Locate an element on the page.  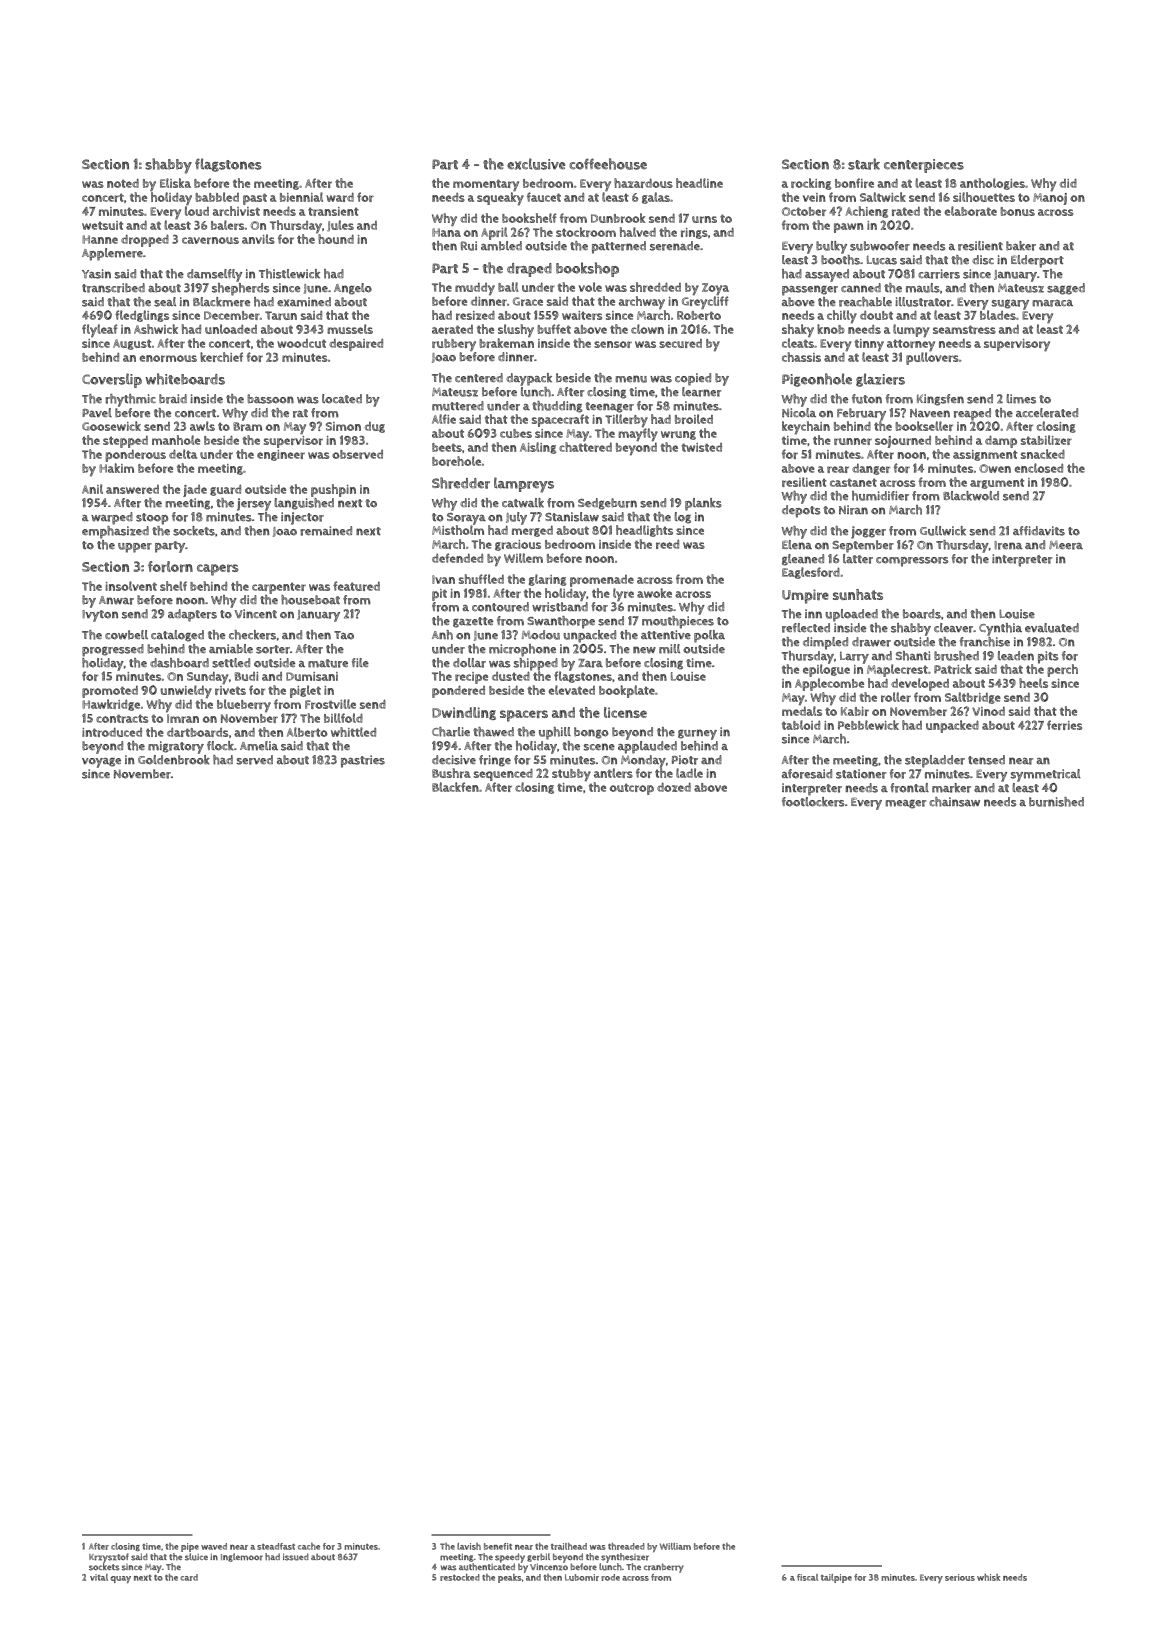
dozed is located at coordinates (674, 787).
